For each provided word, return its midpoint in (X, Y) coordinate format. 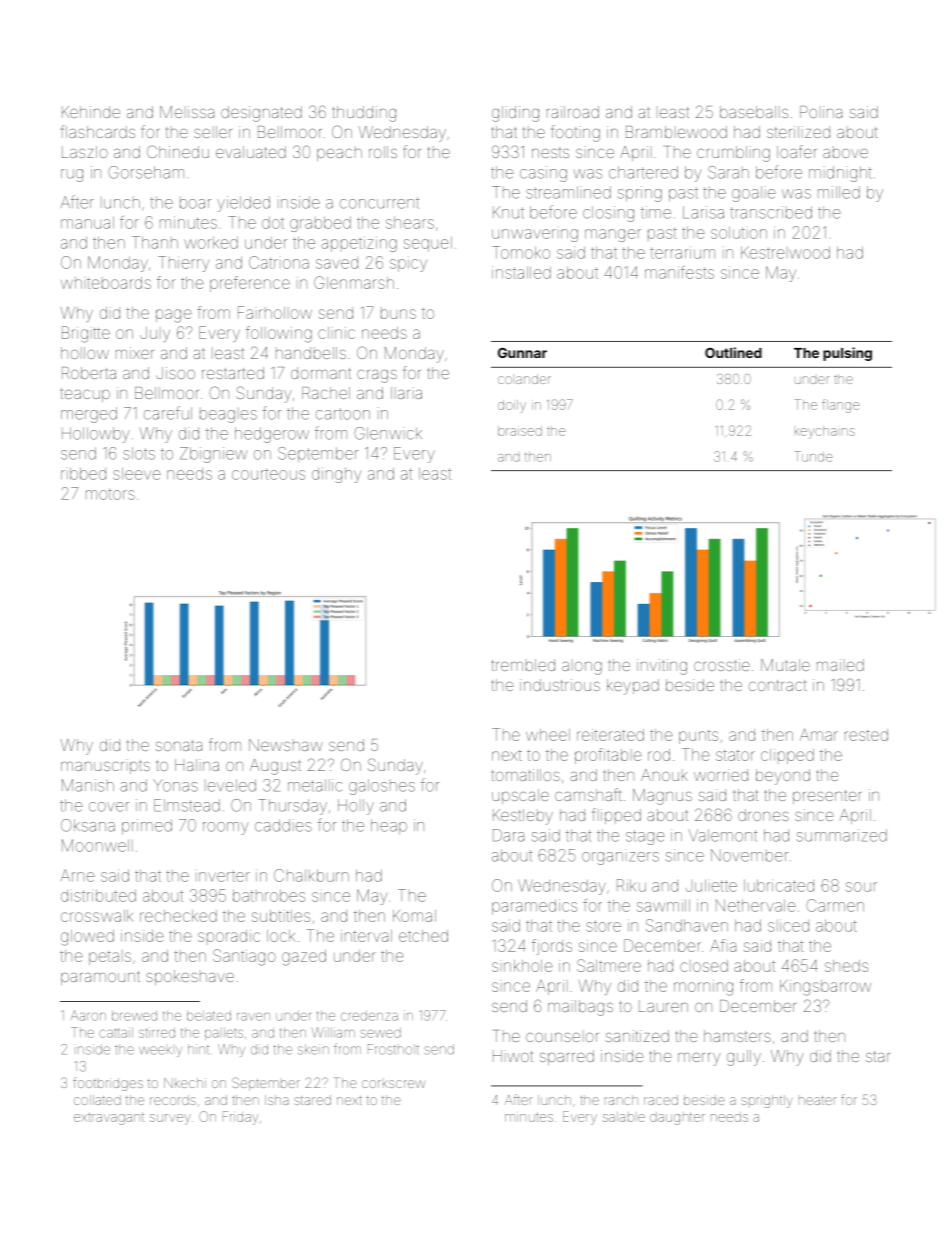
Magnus (662, 797)
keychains (825, 432)
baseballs (754, 112)
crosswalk (97, 916)
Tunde (813, 456)
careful (168, 413)
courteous (268, 474)
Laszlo (85, 152)
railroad (573, 112)
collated (97, 1100)
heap (389, 827)
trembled (523, 665)
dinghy (336, 475)
